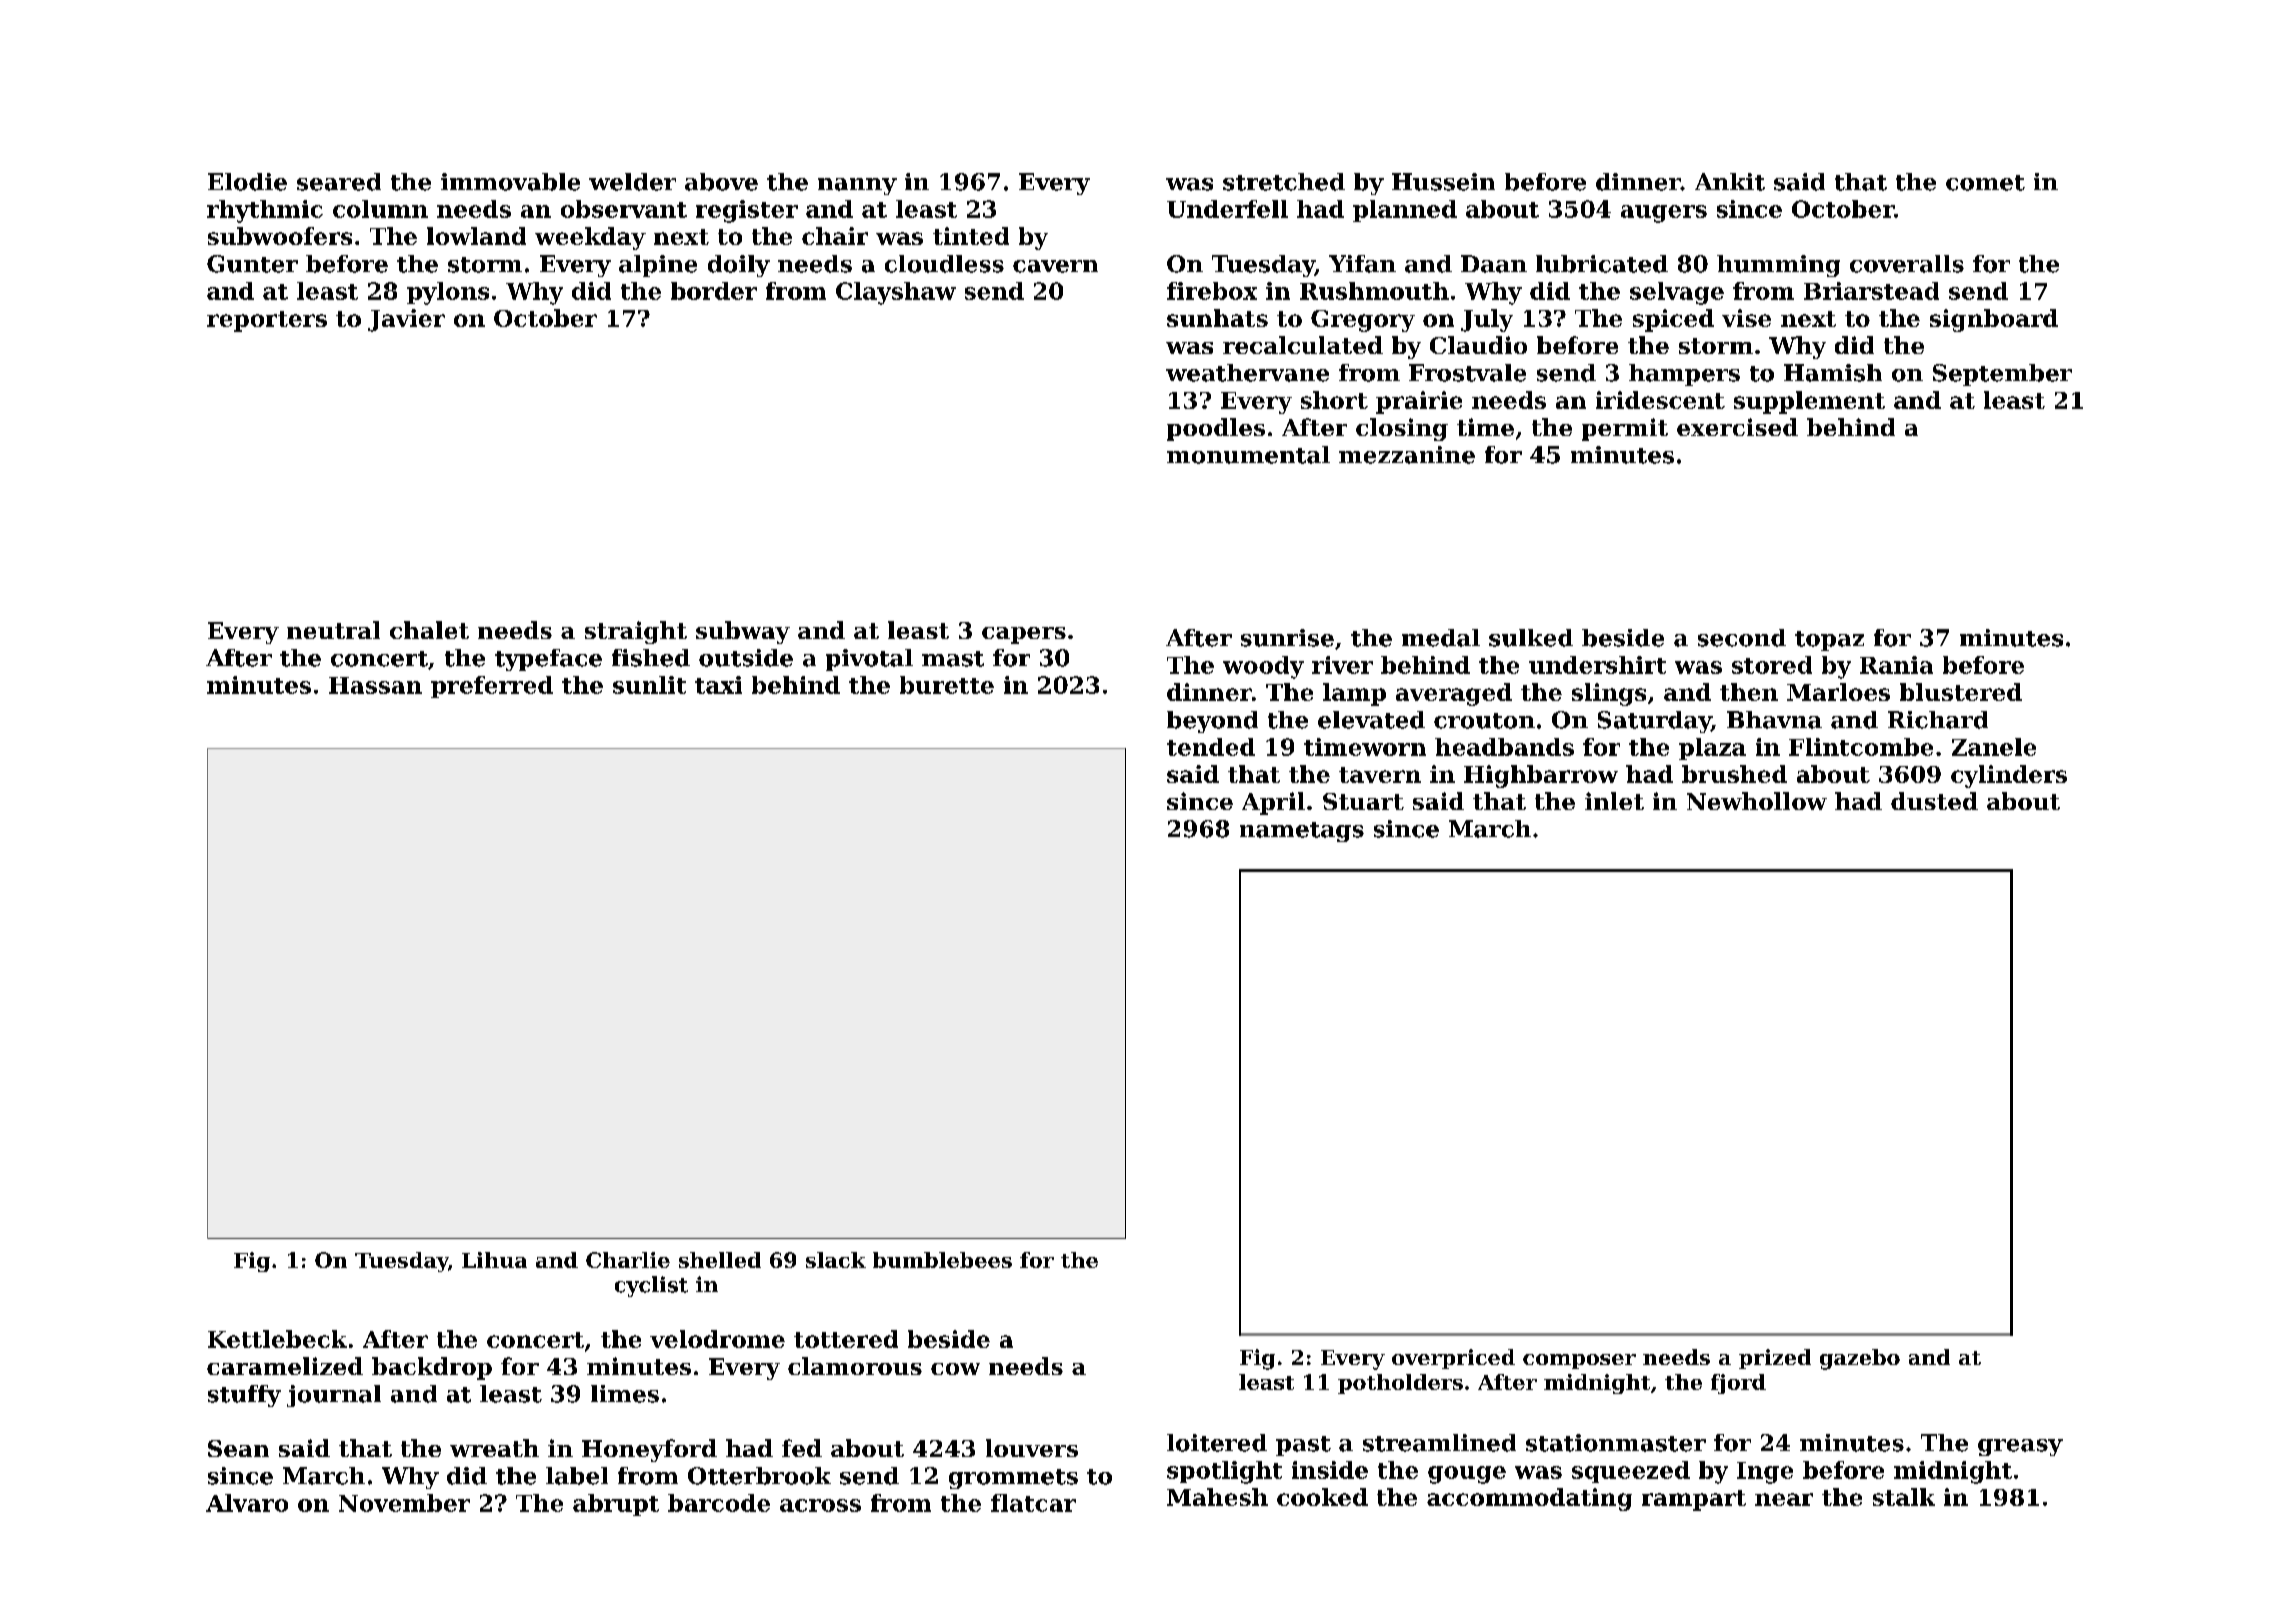 The height and width of the screenshot is (1620, 2292). I want to click on wreath, so click(494, 1448).
